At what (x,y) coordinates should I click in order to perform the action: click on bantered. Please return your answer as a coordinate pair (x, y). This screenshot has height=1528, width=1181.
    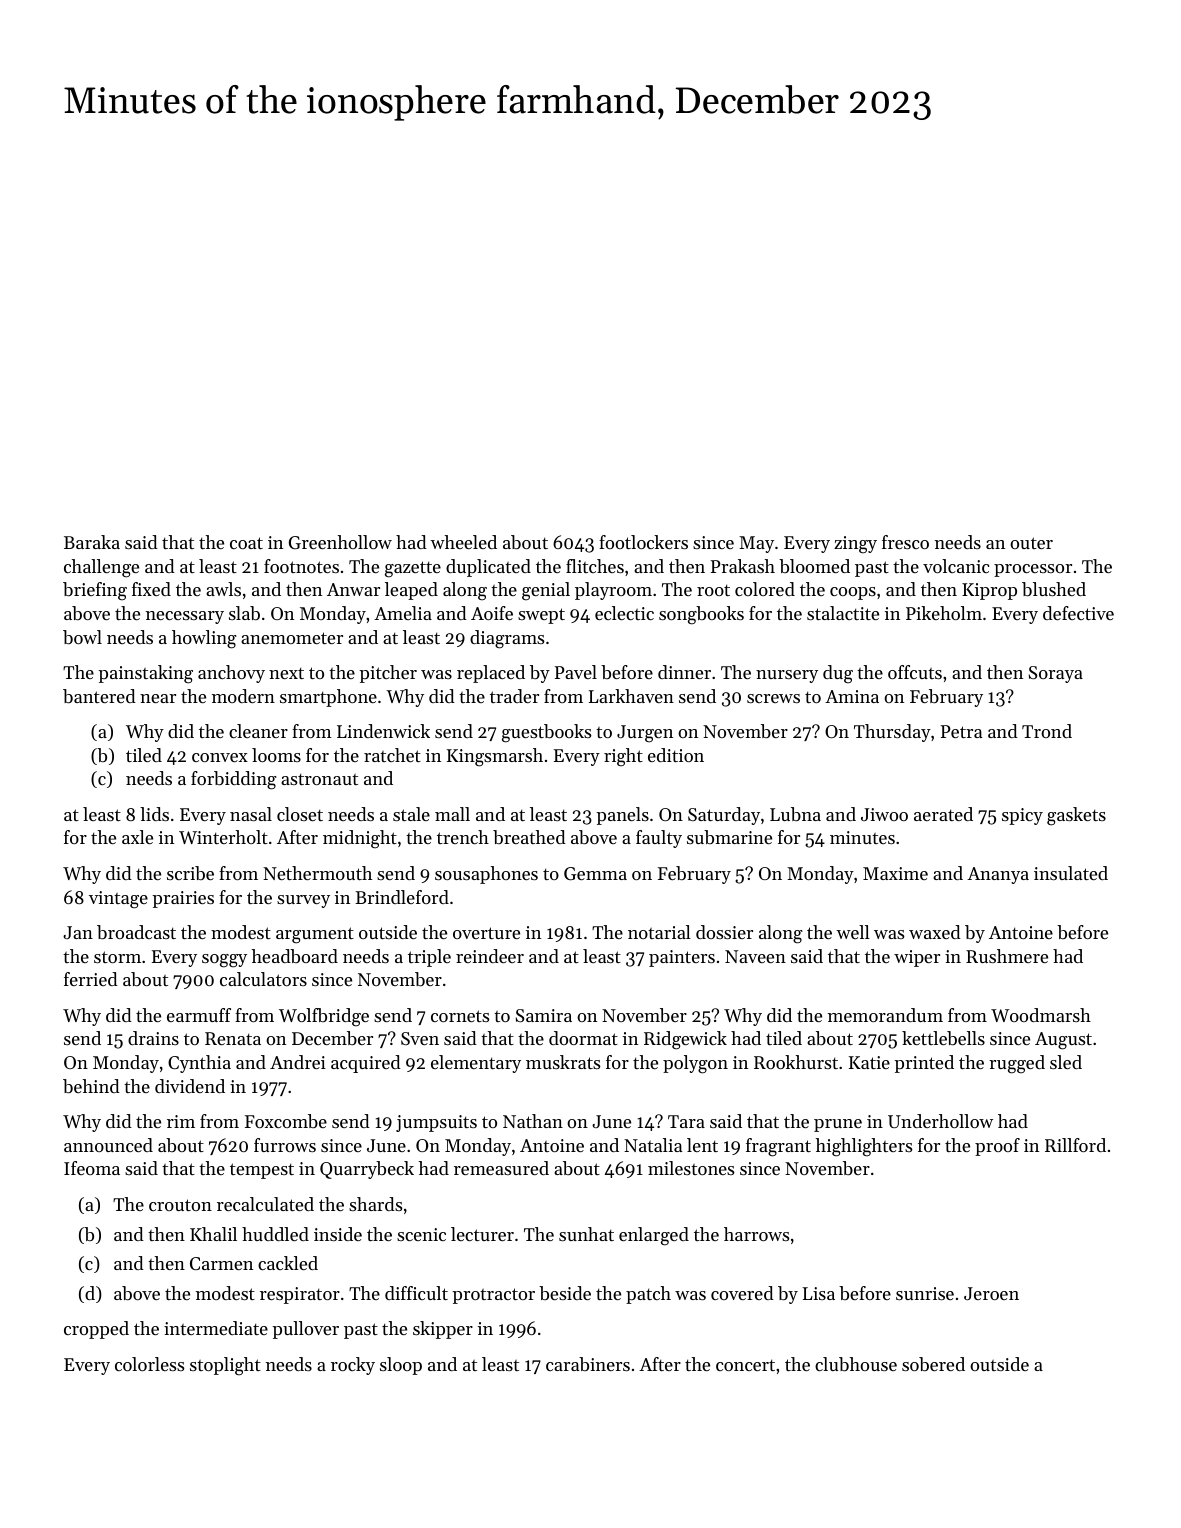
    Looking at the image, I should click on (99, 696).
